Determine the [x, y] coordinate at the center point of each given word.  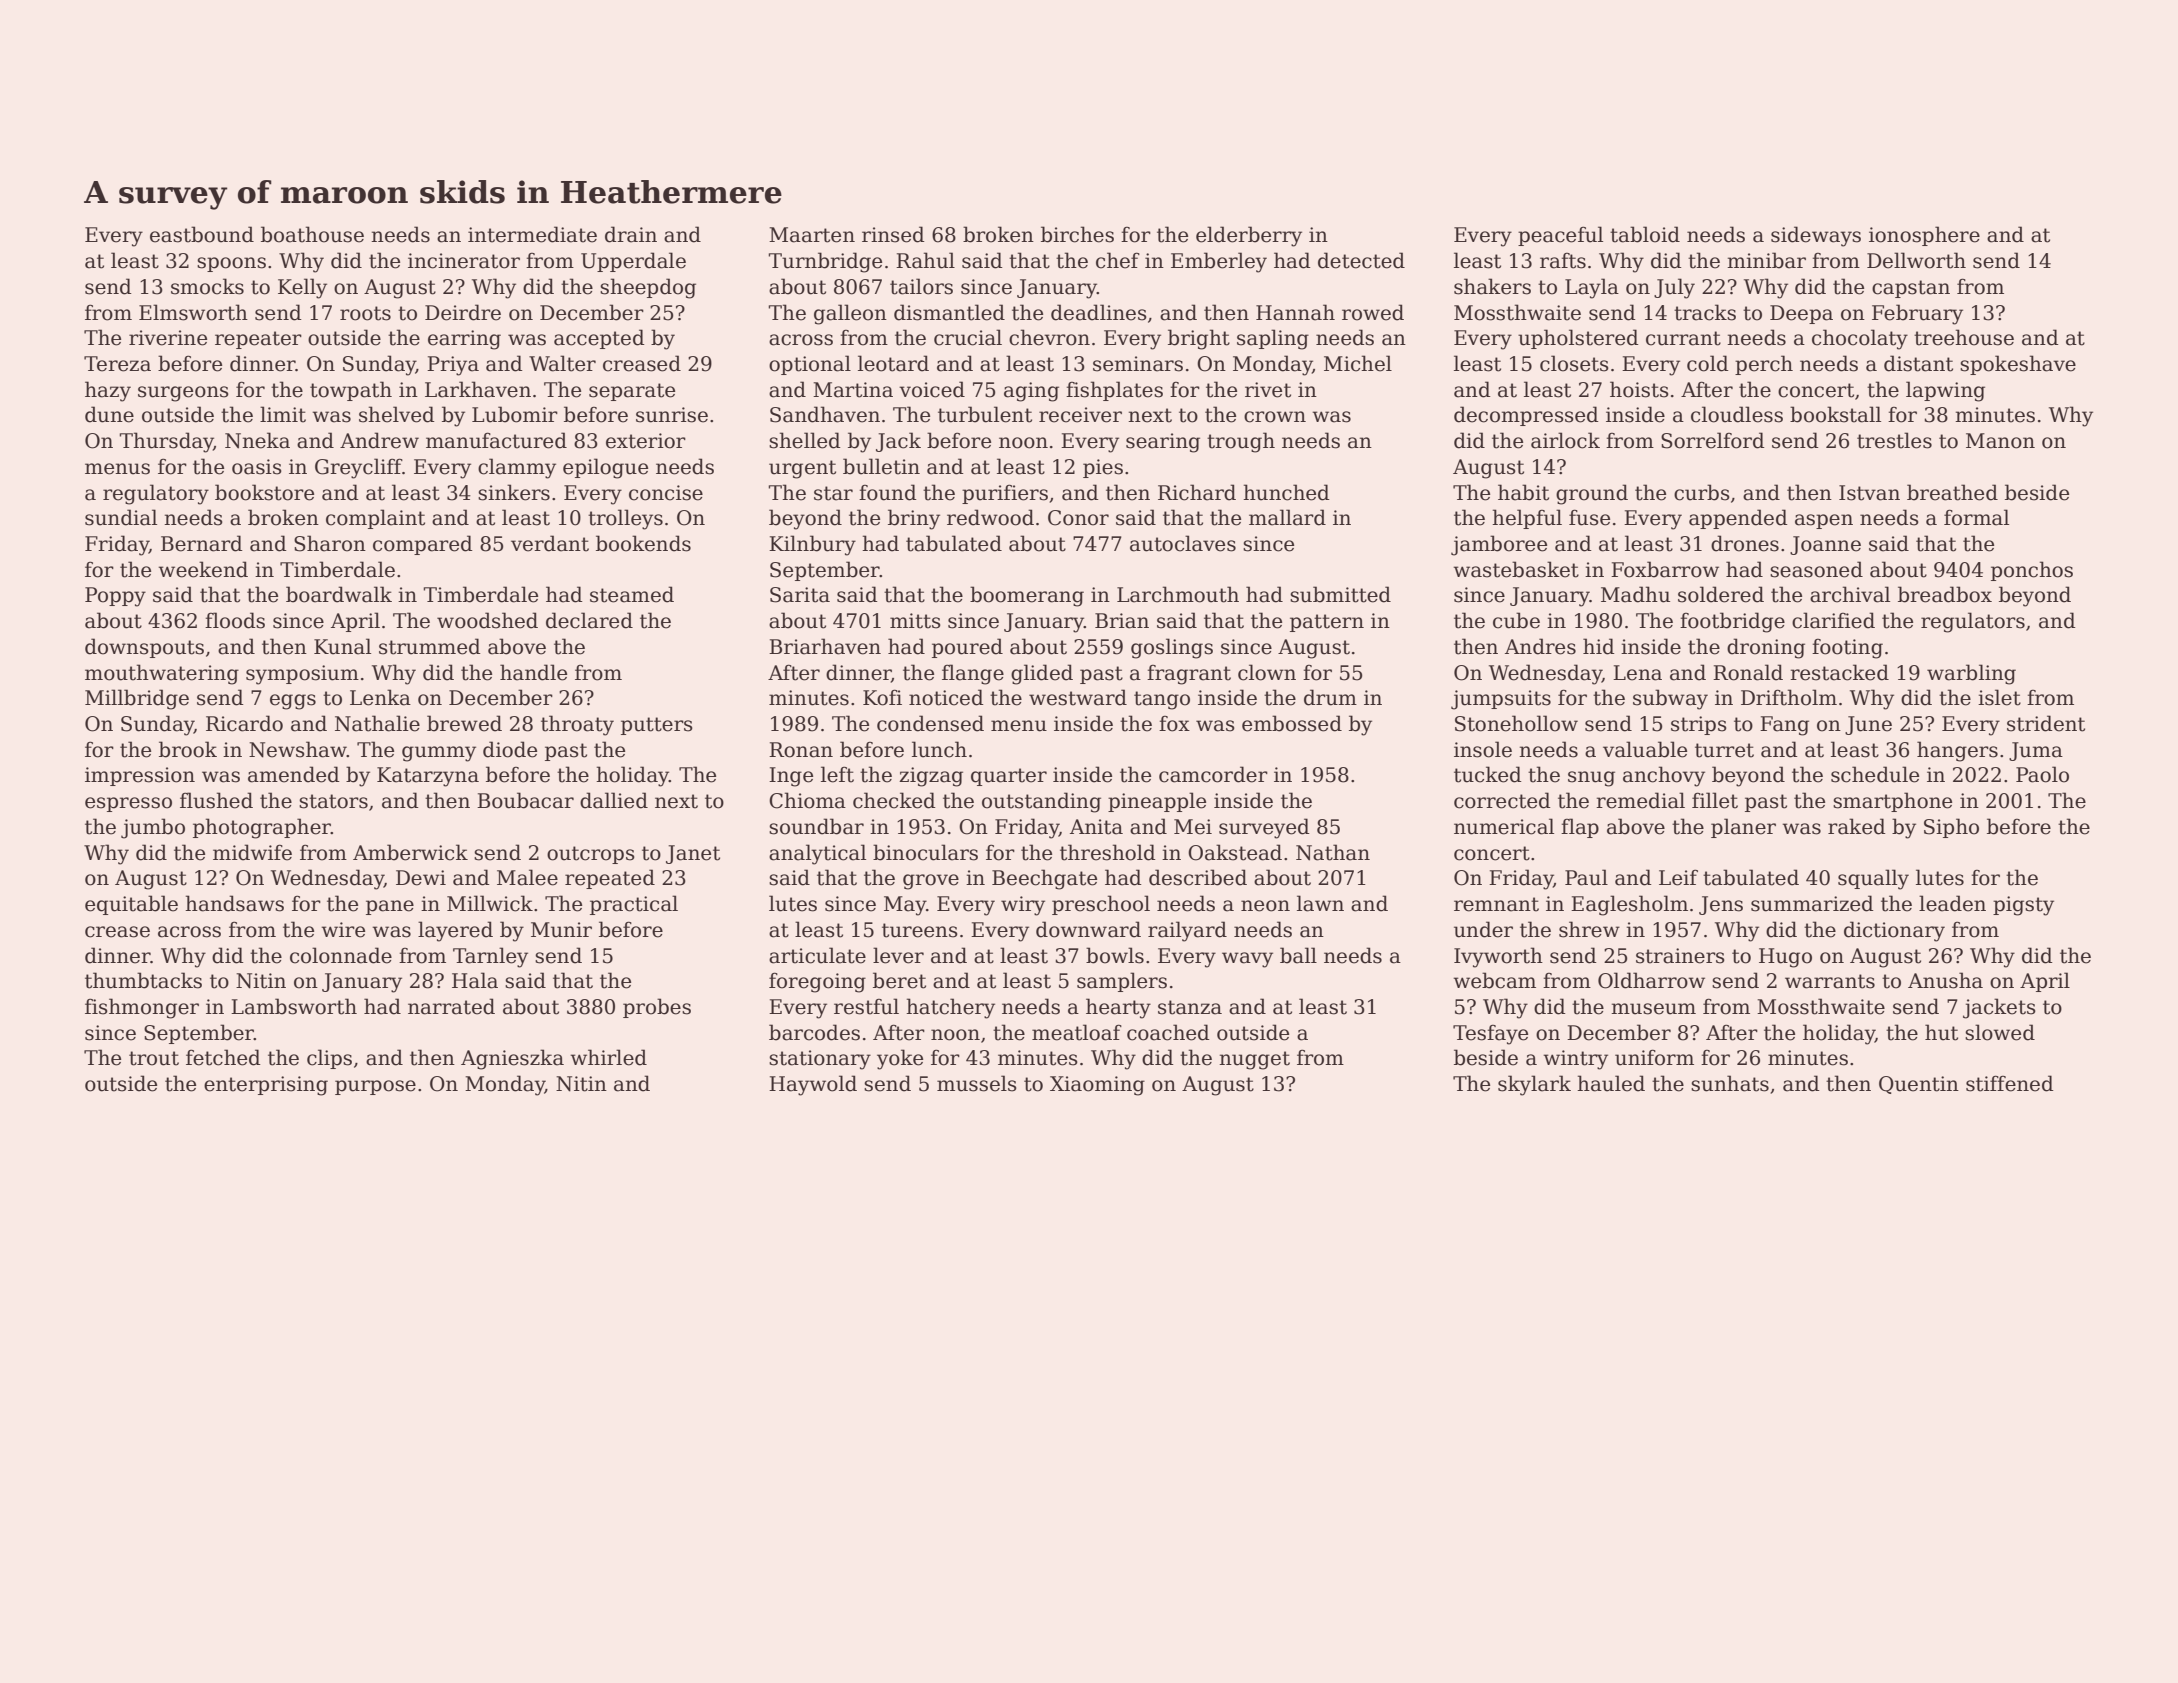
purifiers [1005, 494]
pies [1103, 468]
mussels [977, 1083]
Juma [2036, 751]
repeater [258, 340]
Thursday [166, 442]
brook [188, 749]
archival [1850, 594]
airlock [1565, 440]
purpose [375, 1087]
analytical [817, 854]
